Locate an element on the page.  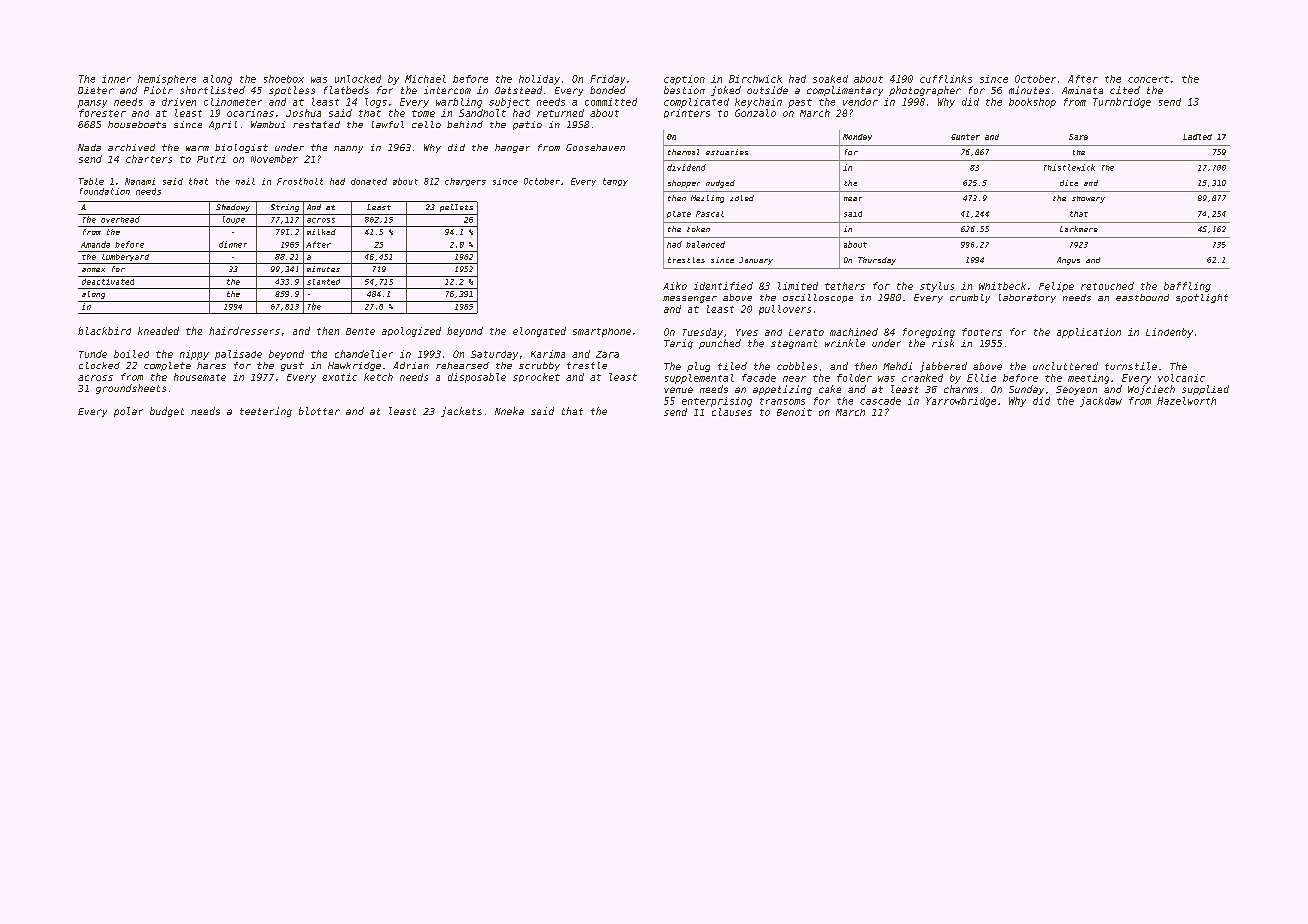
Meiling is located at coordinates (707, 199).
